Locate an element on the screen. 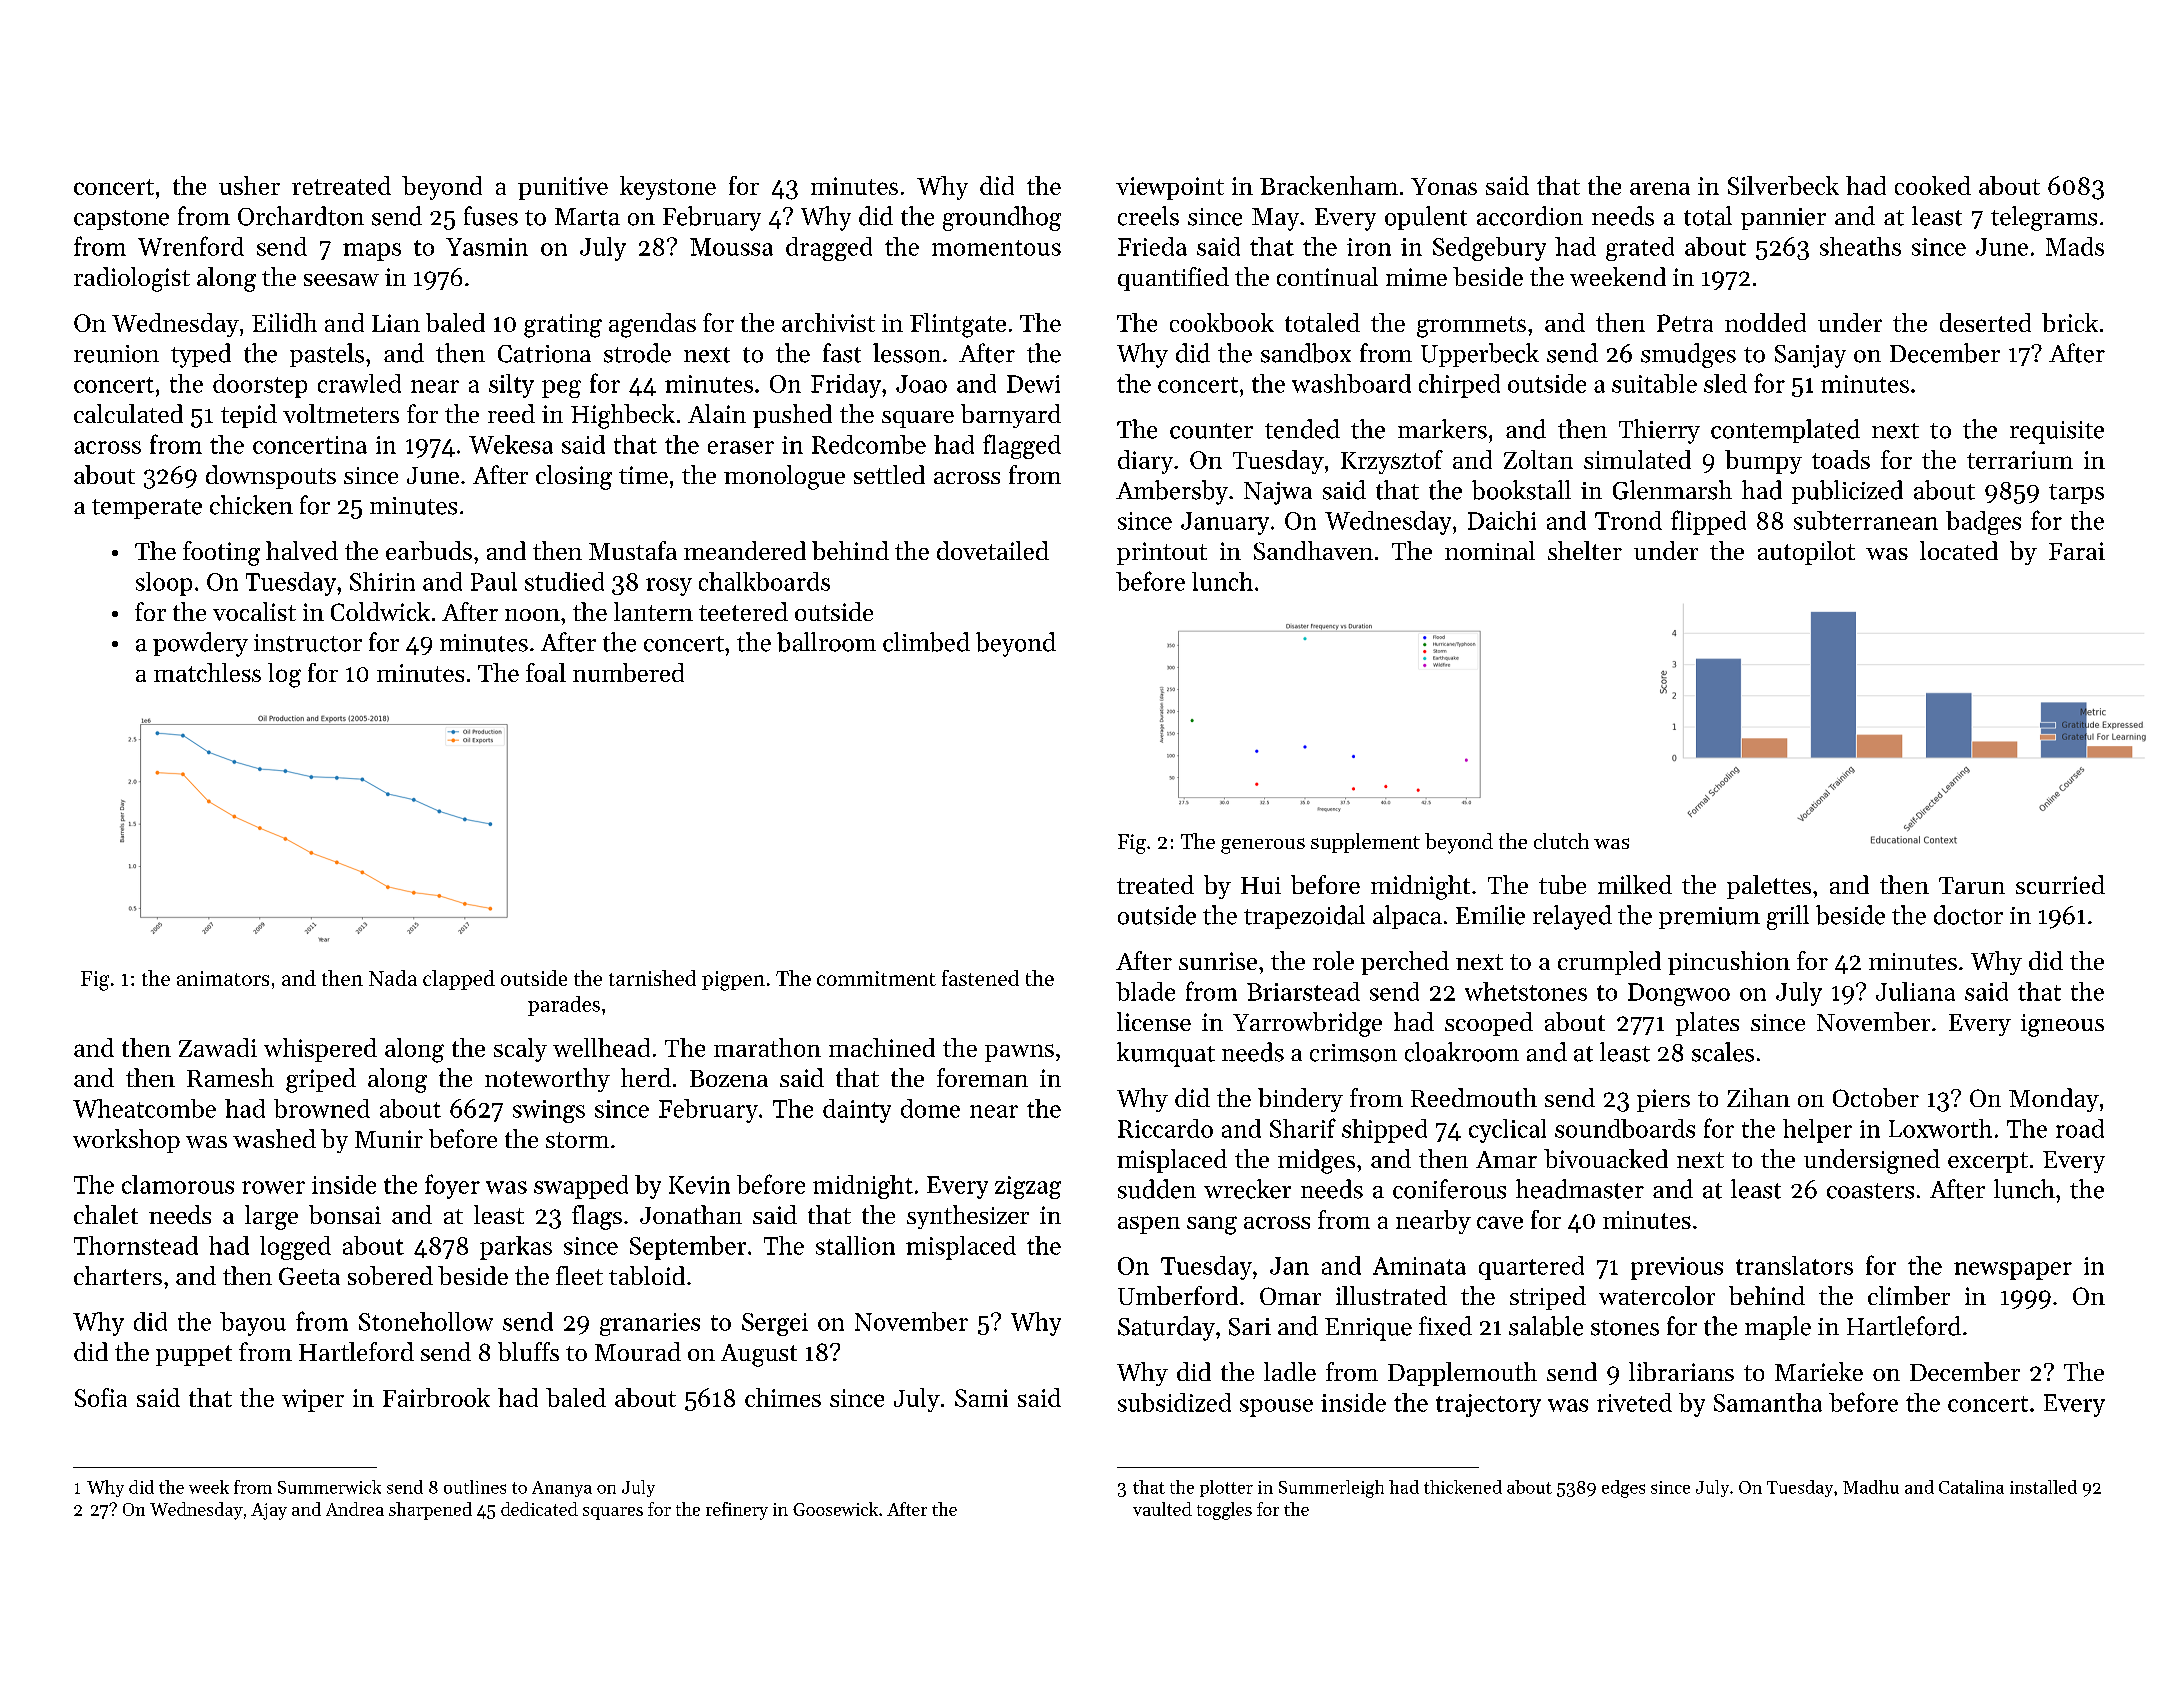  bayou is located at coordinates (253, 1324).
